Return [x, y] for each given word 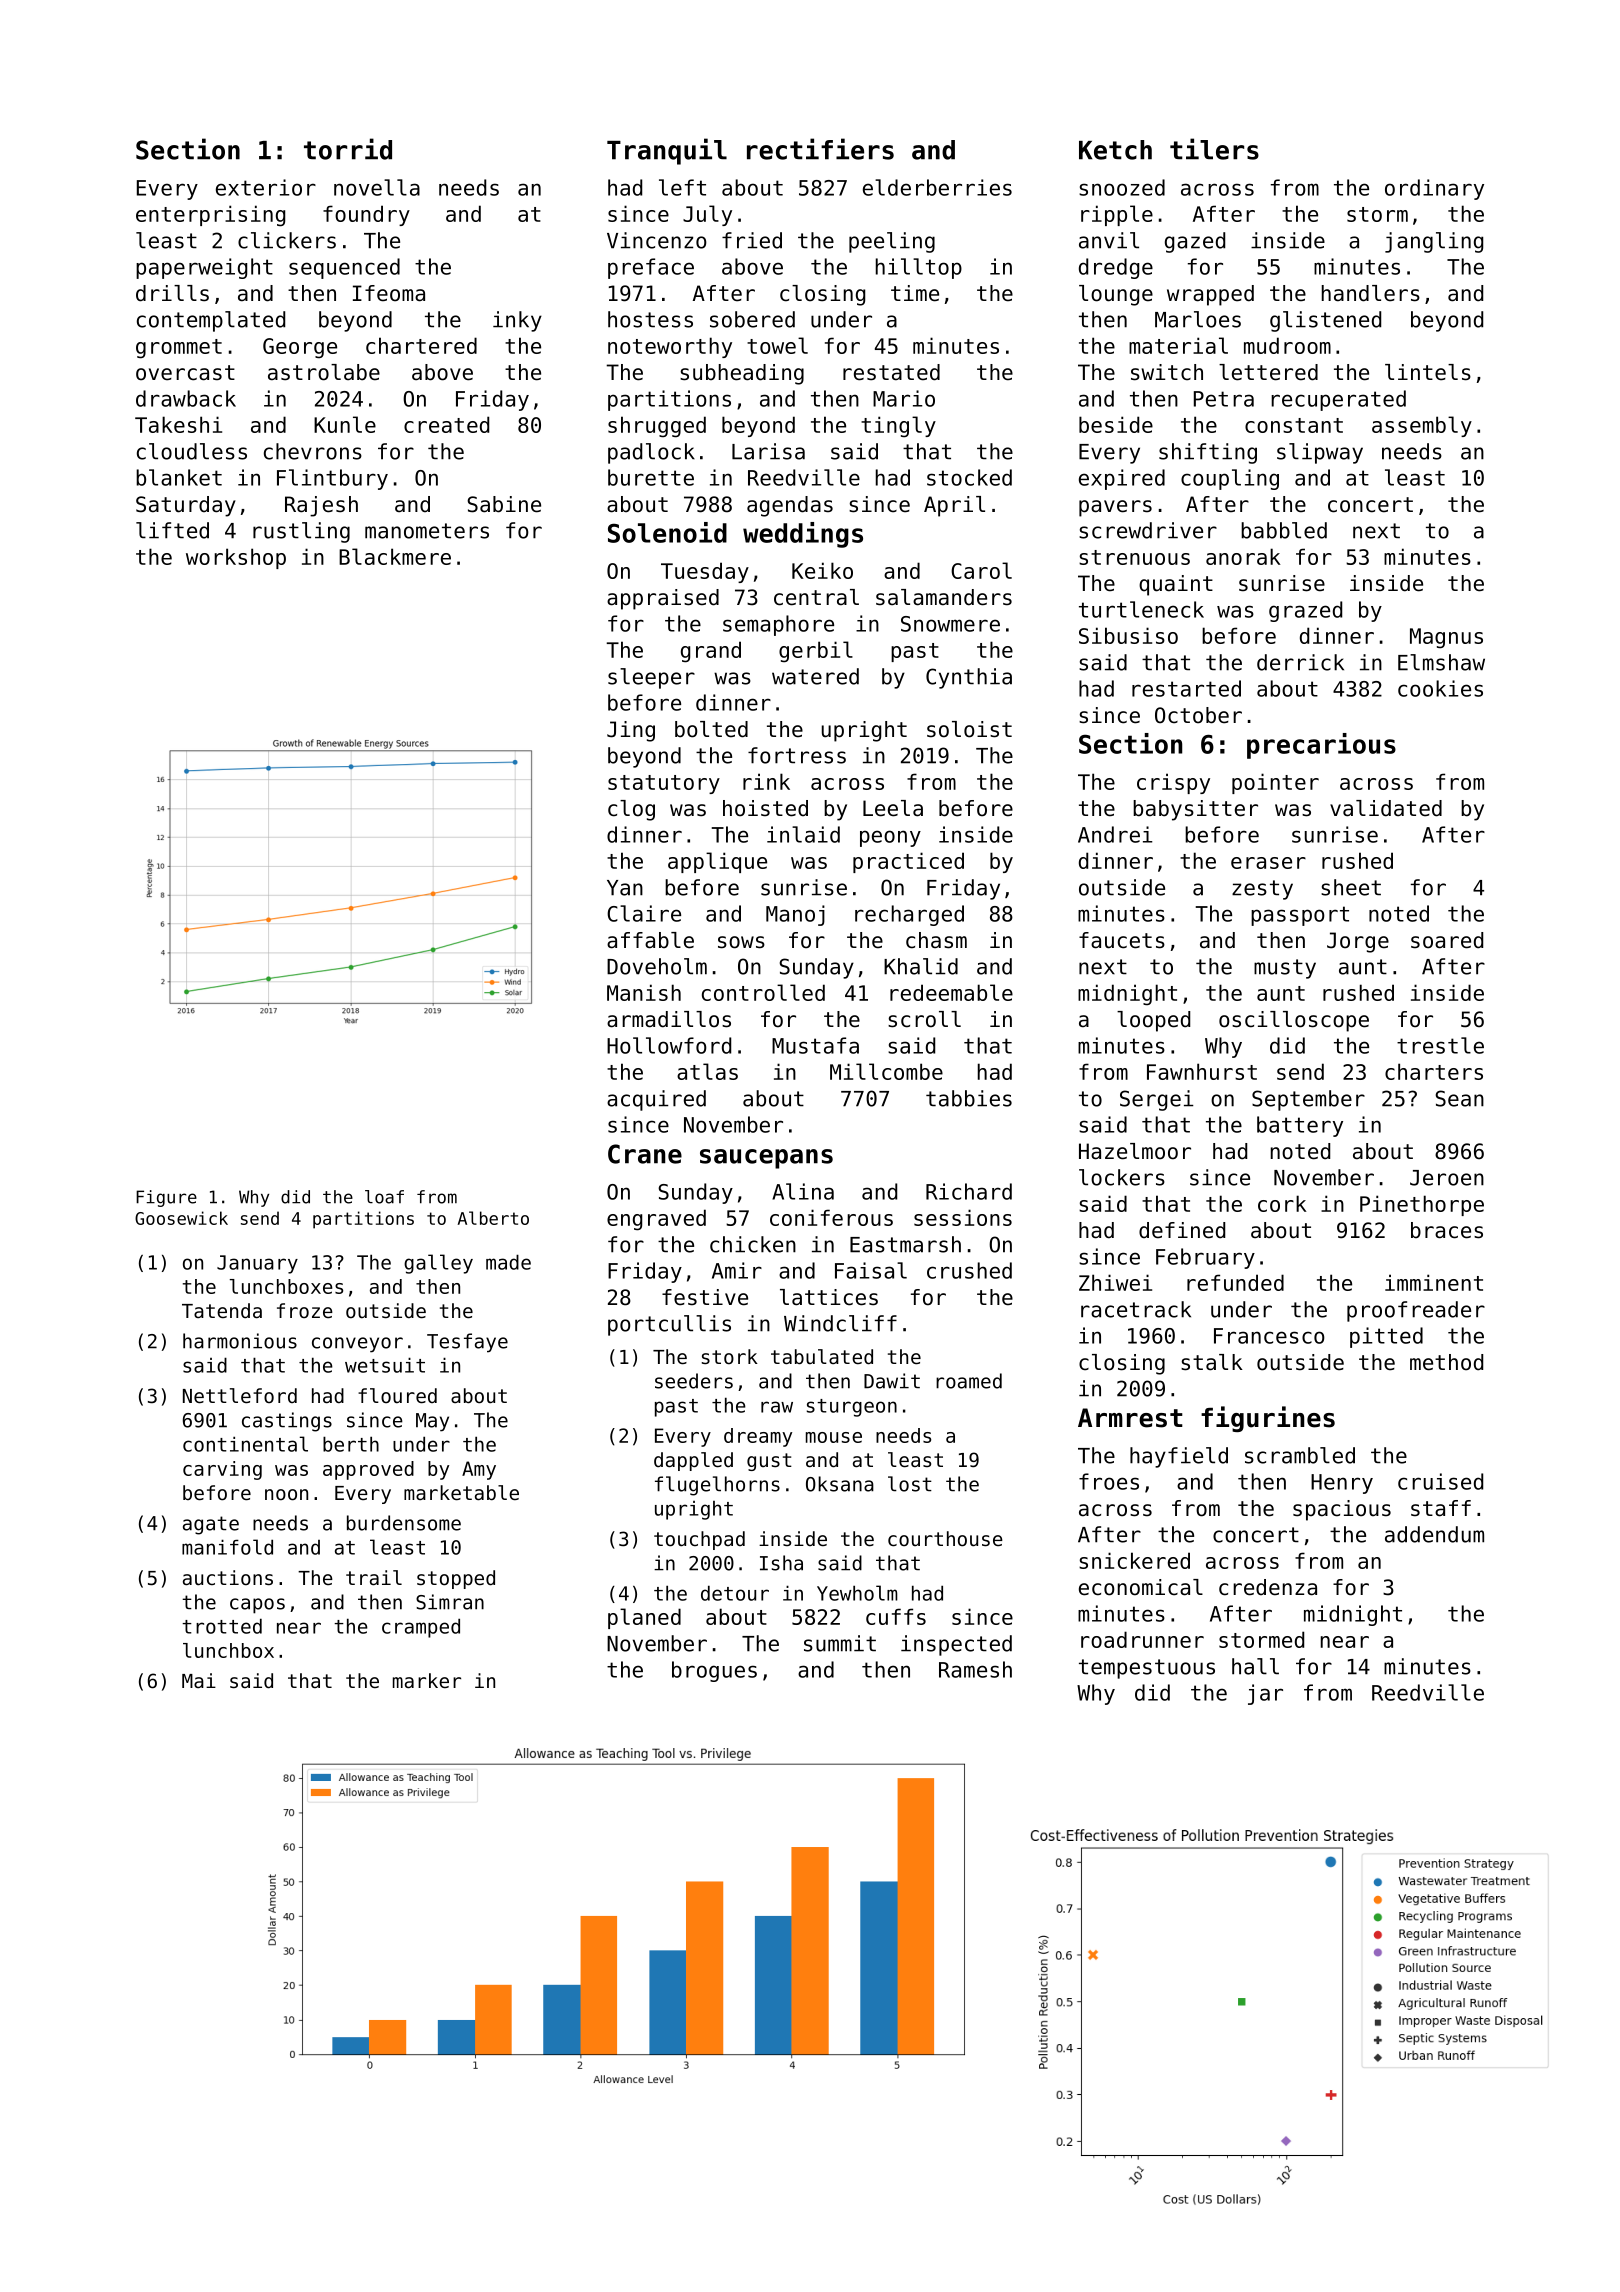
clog [631, 810]
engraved [656, 1220]
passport [1300, 916]
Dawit [892, 1381]
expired [1122, 479]
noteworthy [670, 347]
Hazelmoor [1135, 1151]
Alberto [493, 1218]
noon [286, 1495]
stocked [969, 477]
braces [1447, 1230]
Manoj [795, 915]
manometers [427, 531]
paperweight [204, 268]
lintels [1428, 372]
